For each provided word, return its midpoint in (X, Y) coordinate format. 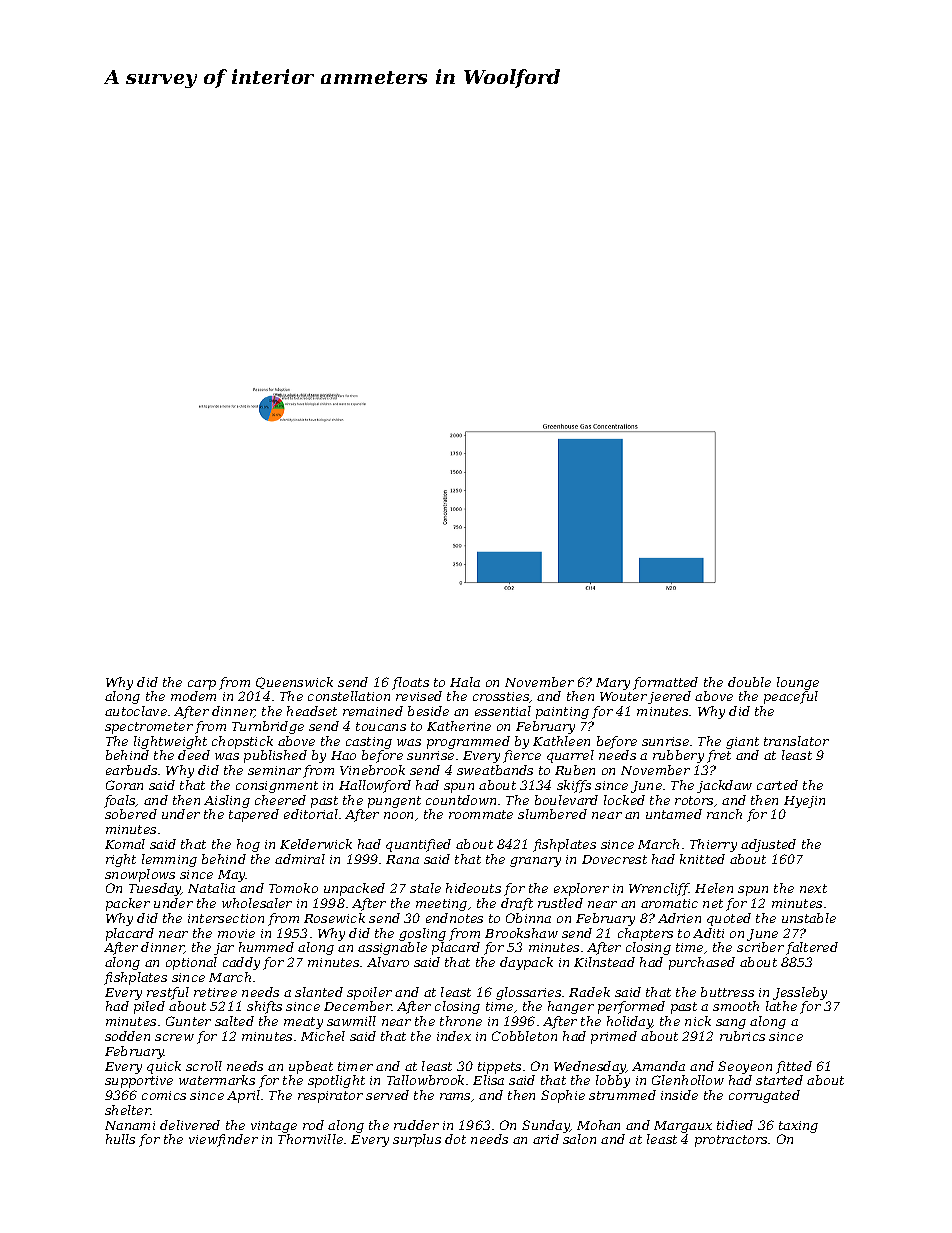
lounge (798, 683)
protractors (731, 1141)
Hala (465, 682)
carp (202, 685)
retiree (215, 992)
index (454, 1036)
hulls (120, 1139)
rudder (416, 1125)
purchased (702, 963)
